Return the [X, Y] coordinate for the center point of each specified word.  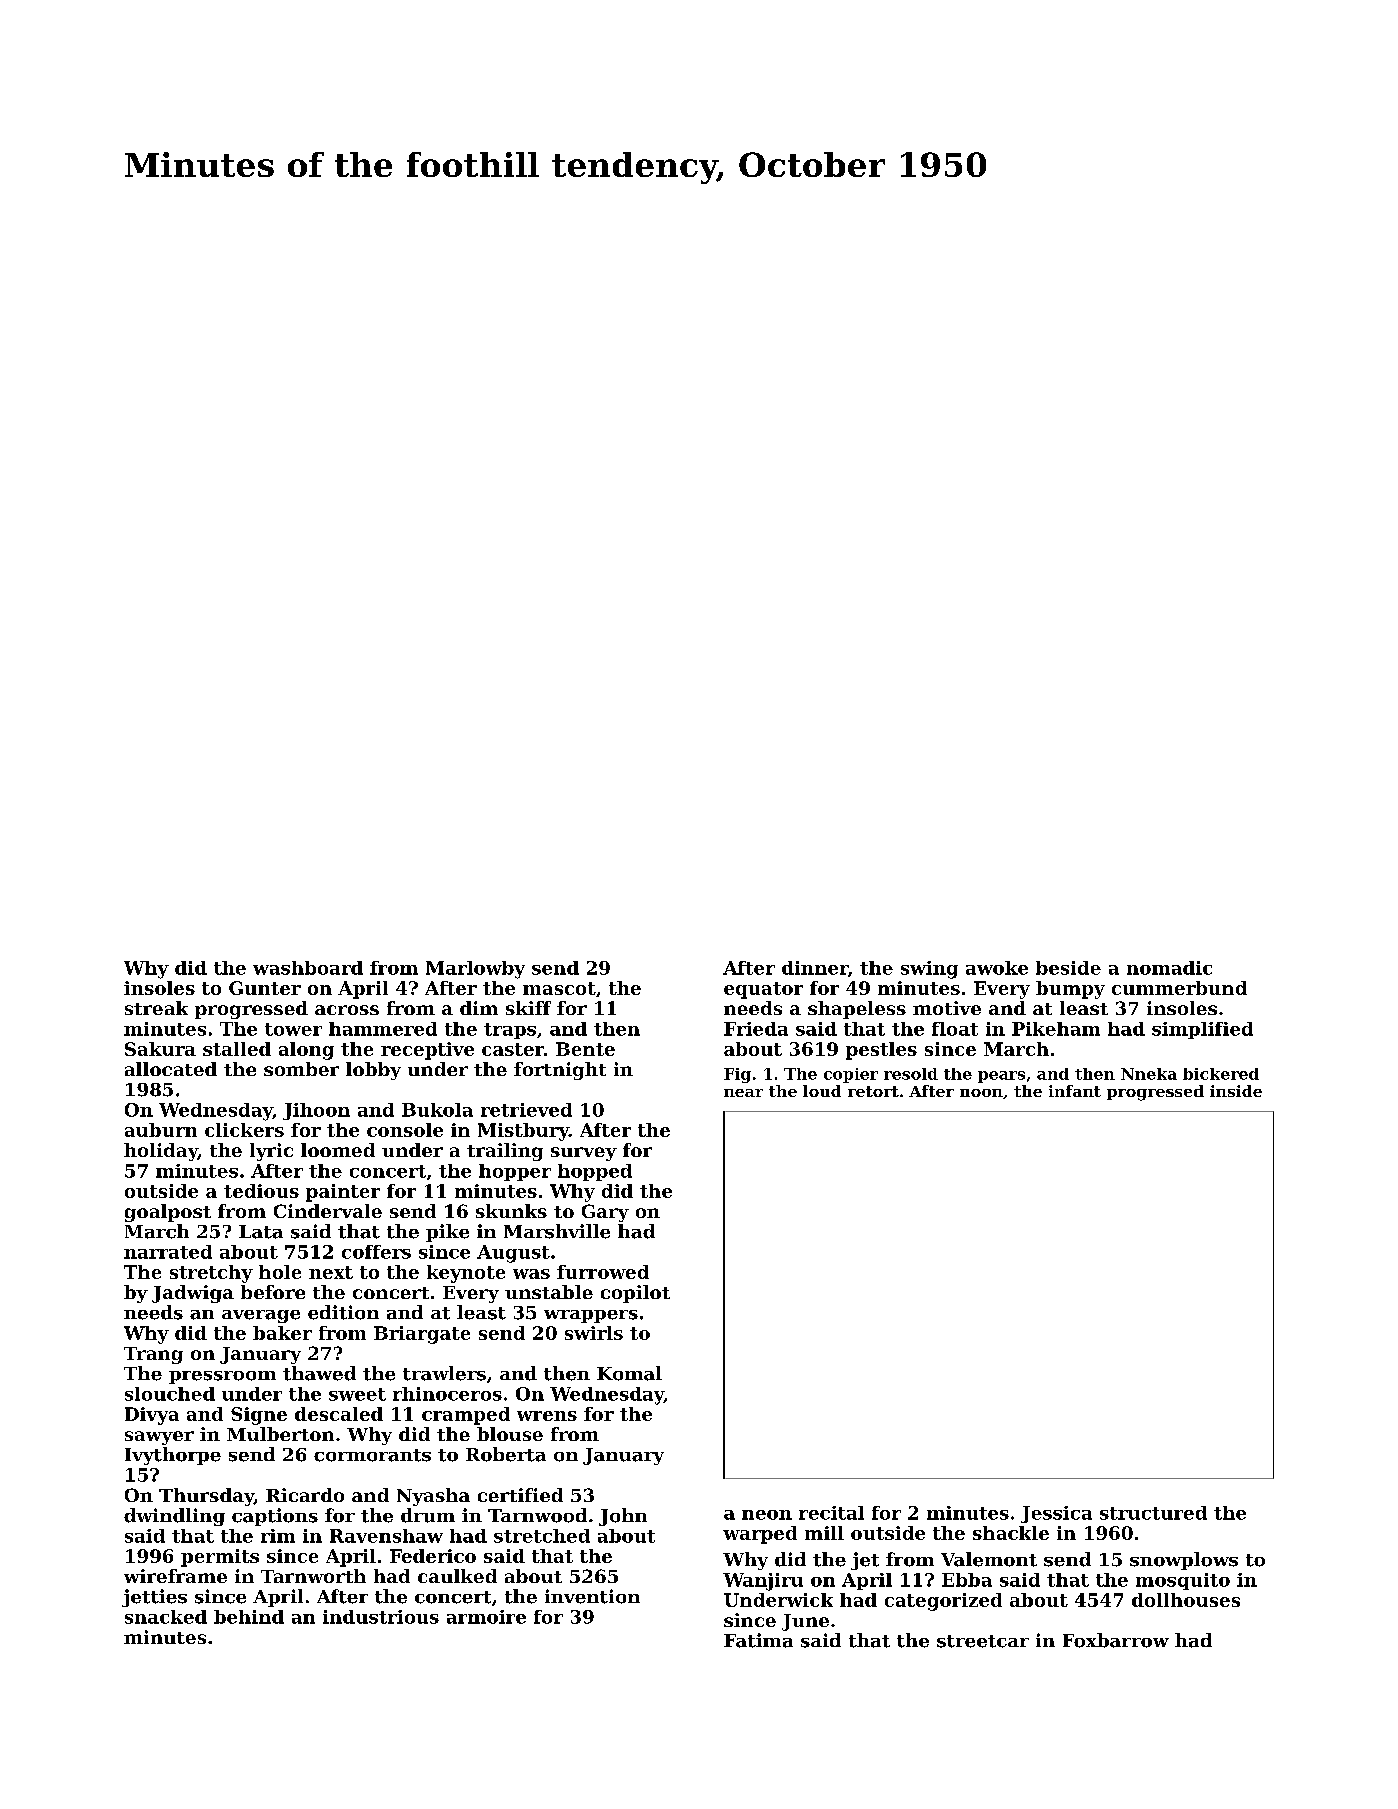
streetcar [983, 1641]
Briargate [422, 1335]
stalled [237, 1049]
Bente [585, 1049]
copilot [635, 1294]
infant [1075, 1091]
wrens [547, 1416]
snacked [166, 1617]
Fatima [758, 1640]
